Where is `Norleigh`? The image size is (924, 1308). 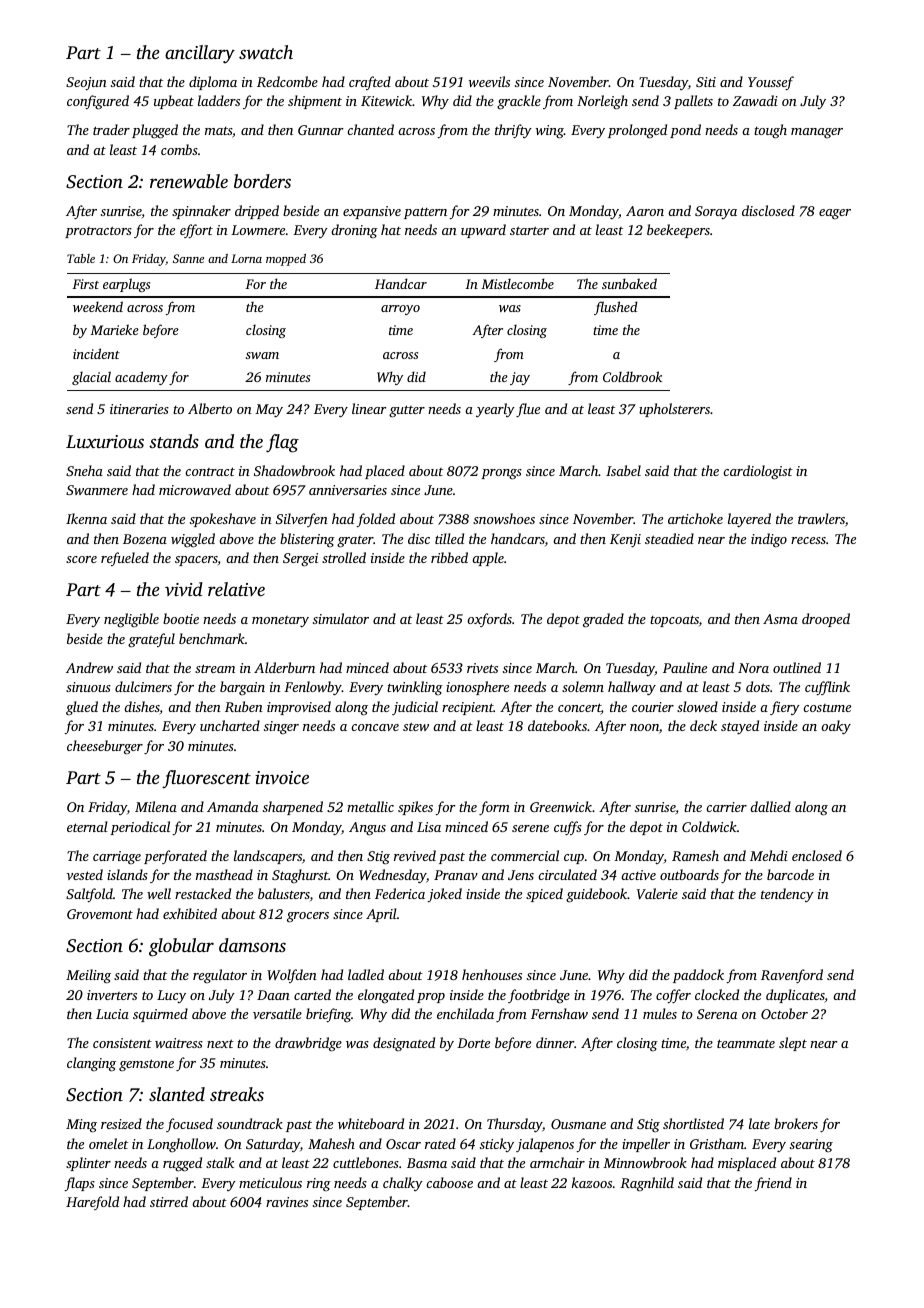
Norleigh is located at coordinates (602, 102).
